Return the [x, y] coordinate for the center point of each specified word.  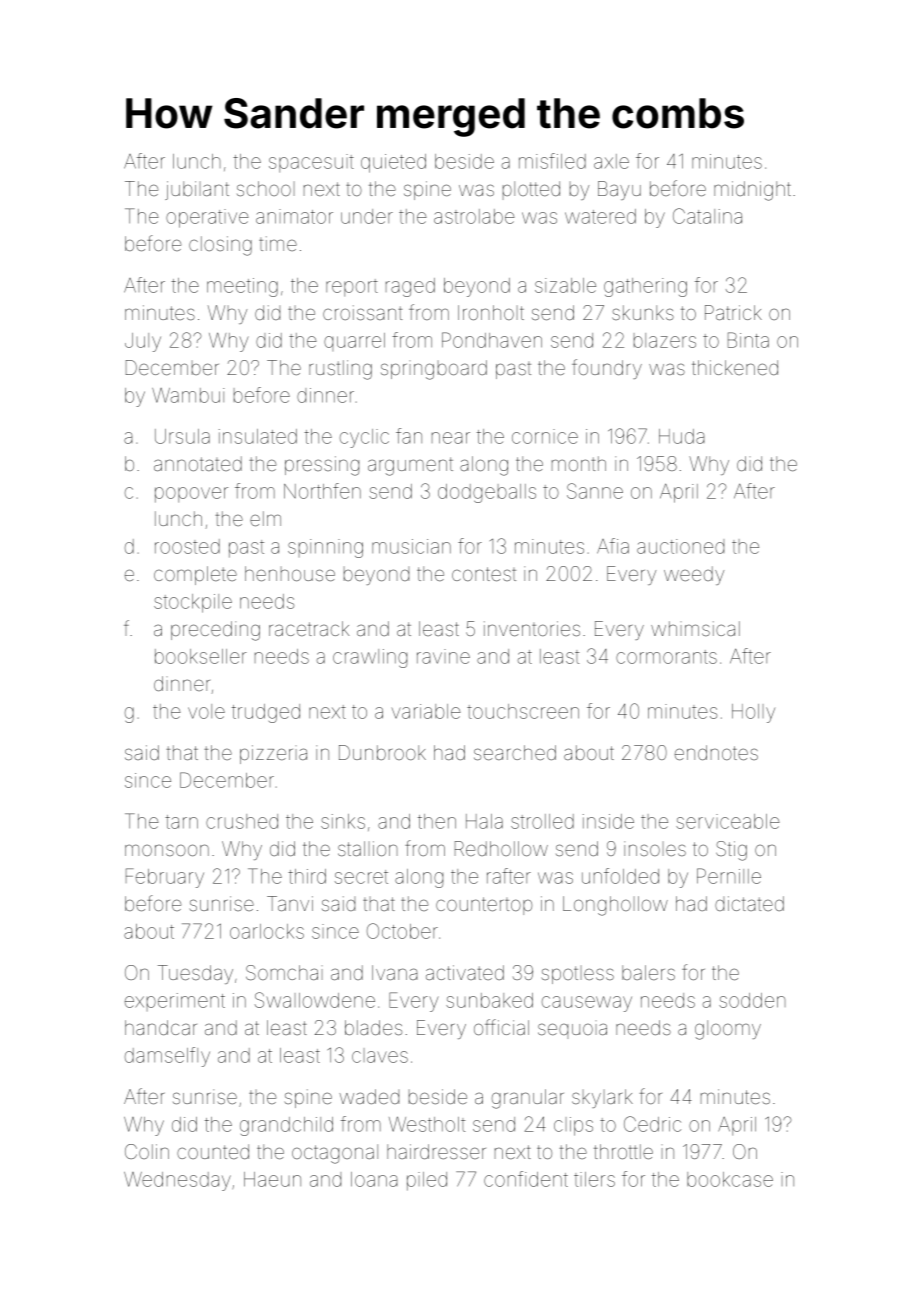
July [143, 342]
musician [411, 546]
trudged [266, 713]
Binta [748, 340]
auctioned [680, 546]
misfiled [552, 161]
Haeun [272, 1179]
